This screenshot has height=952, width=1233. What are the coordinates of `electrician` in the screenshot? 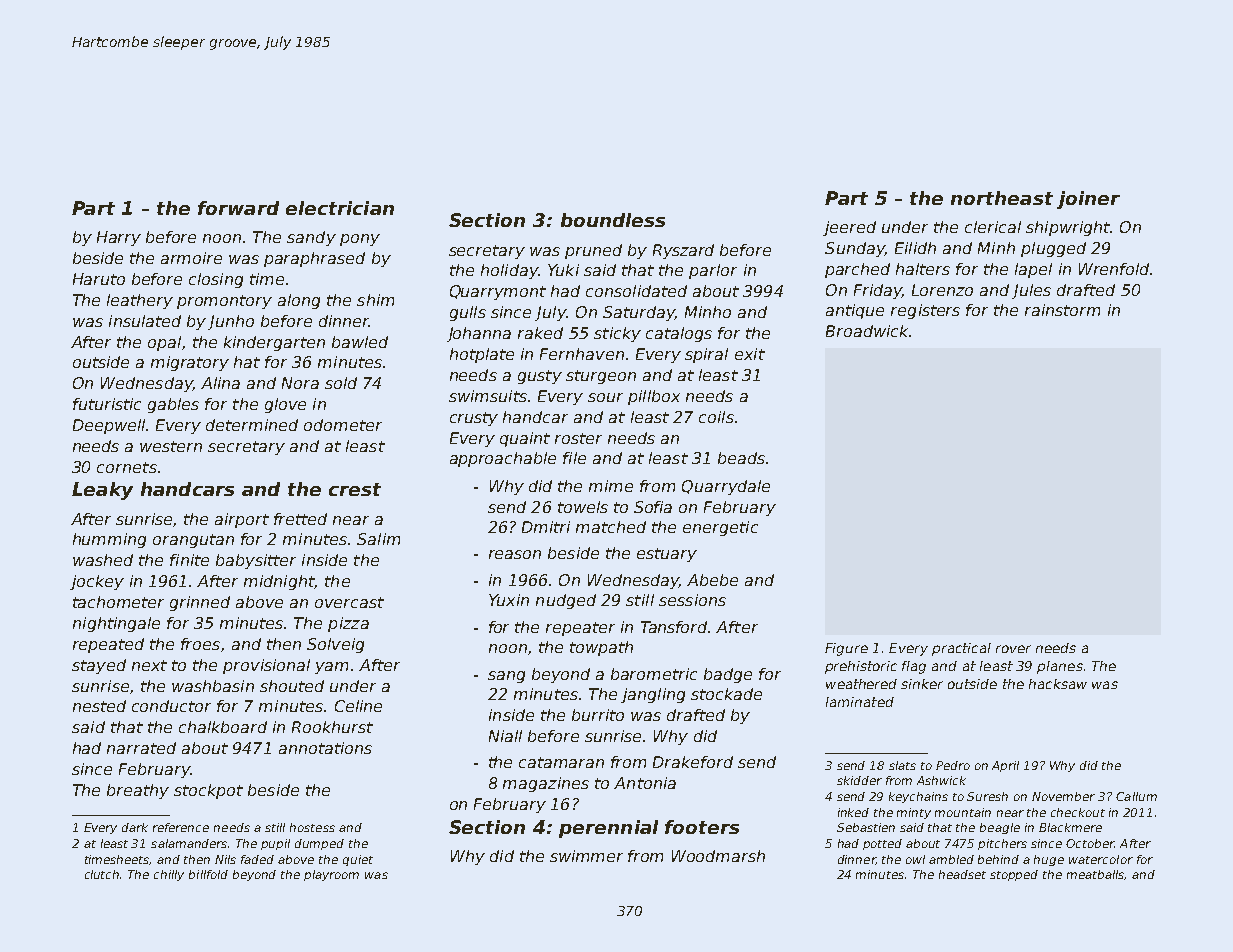 It's located at (340, 208).
